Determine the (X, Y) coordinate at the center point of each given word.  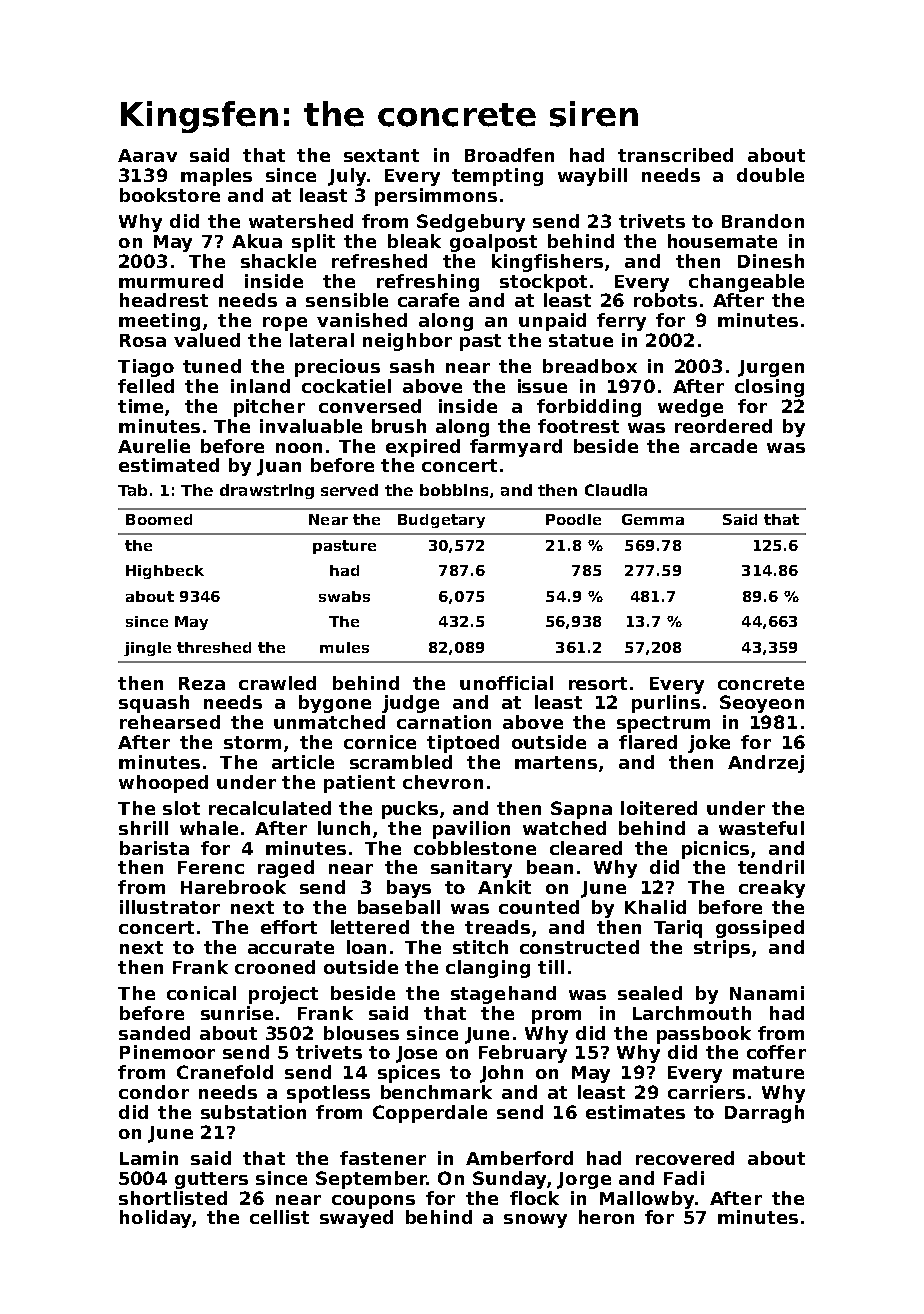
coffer (776, 1052)
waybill (592, 177)
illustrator (170, 907)
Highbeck (165, 572)
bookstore (170, 195)
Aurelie (154, 446)
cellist (279, 1217)
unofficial (506, 683)
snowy (535, 1221)
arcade (723, 446)
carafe (428, 300)
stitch (480, 947)
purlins (666, 704)
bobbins (454, 490)
